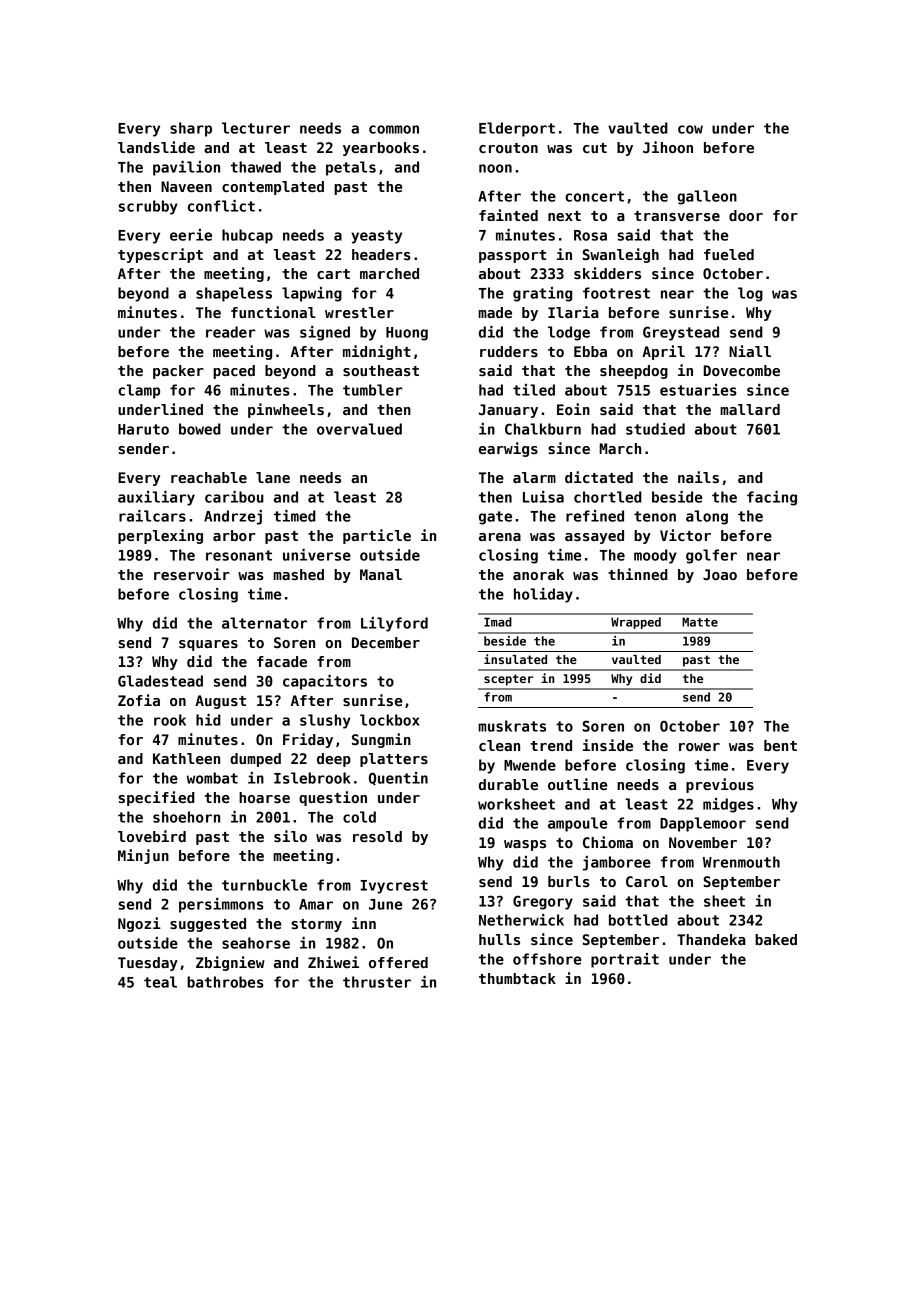  I want to click on Elderport, so click(517, 129).
